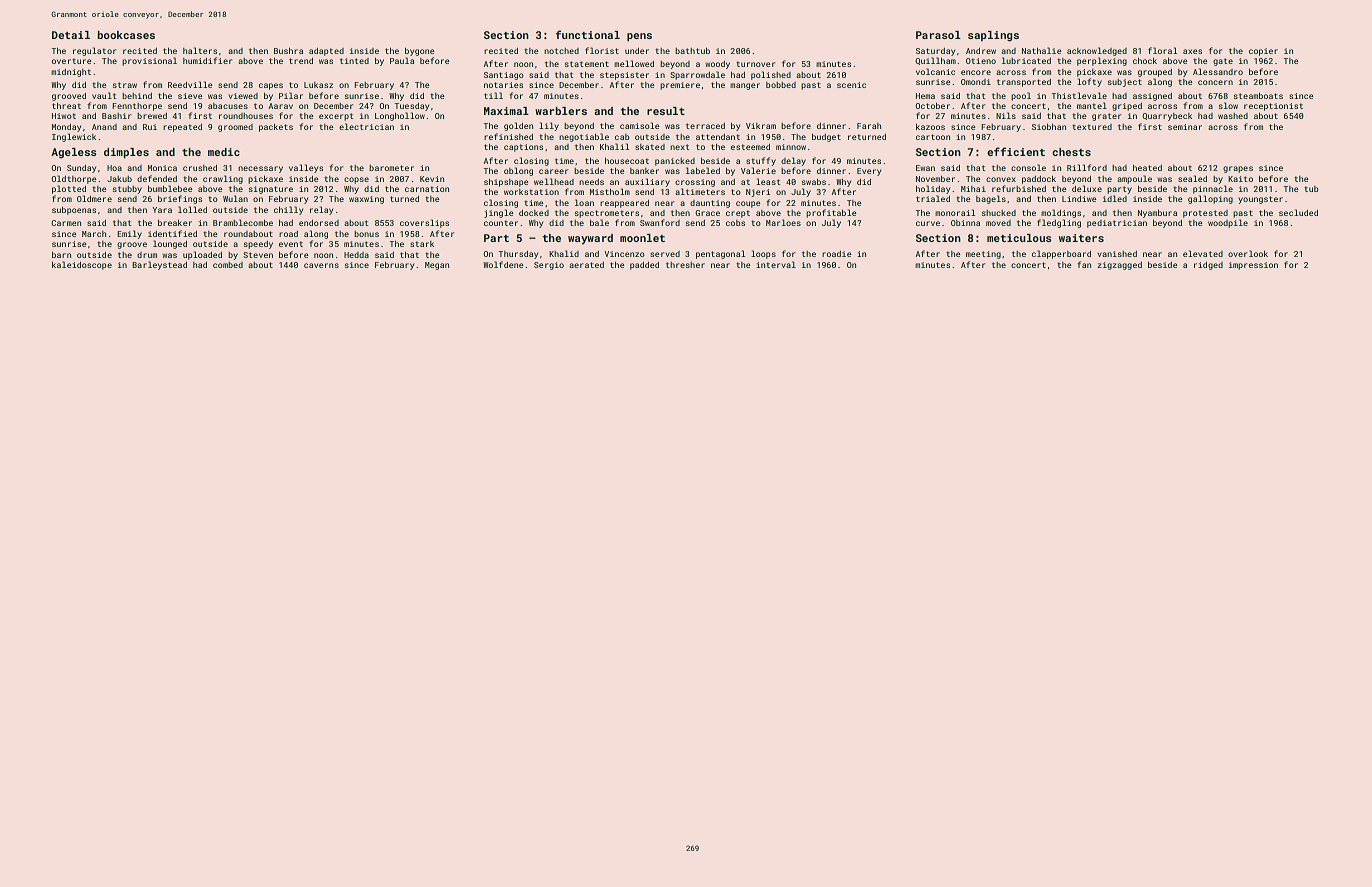  I want to click on drum, so click(147, 255).
